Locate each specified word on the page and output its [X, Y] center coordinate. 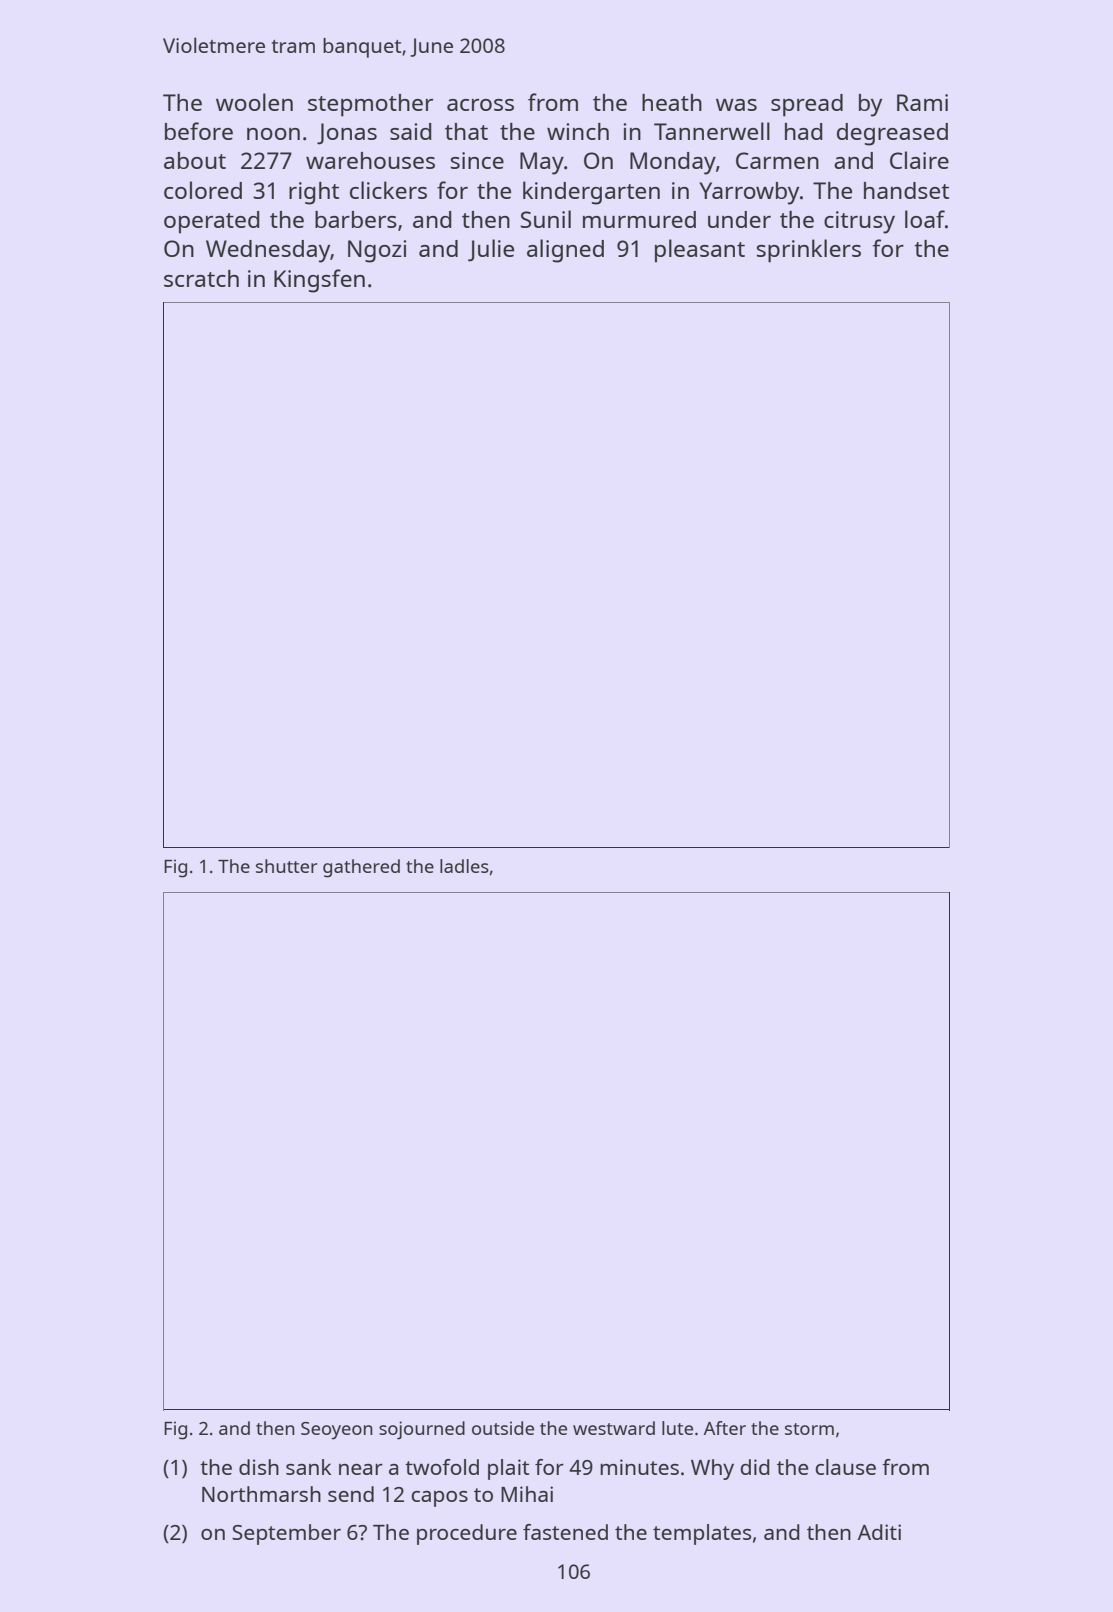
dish [259, 1467]
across [480, 105]
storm [809, 1429]
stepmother [370, 105]
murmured [639, 219]
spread [807, 105]
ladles [464, 866]
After [725, 1428]
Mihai [527, 1494]
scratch [201, 278]
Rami [922, 102]
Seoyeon [337, 1431]
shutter [286, 866]
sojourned [422, 1430]
